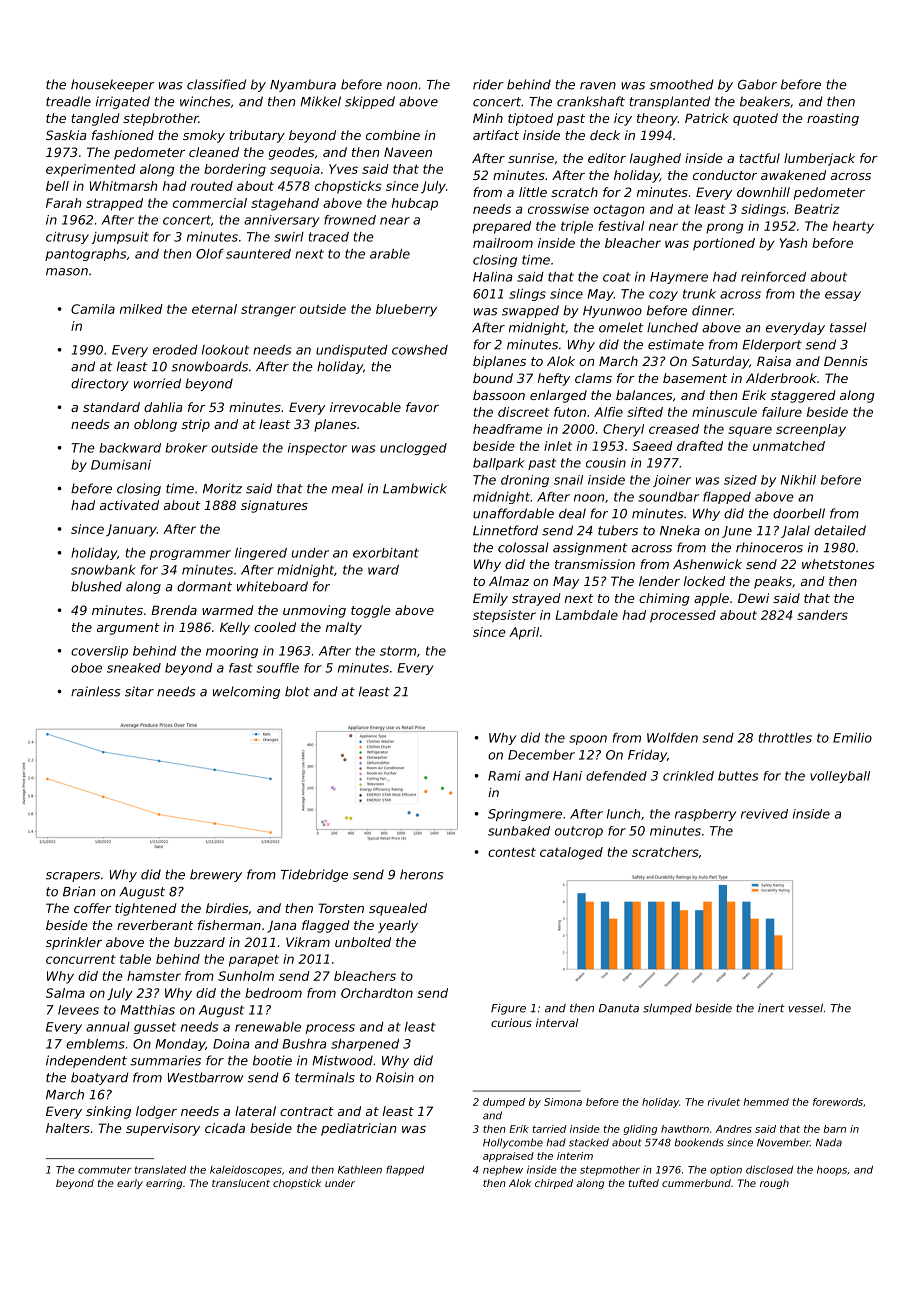 The image size is (924, 1308). I want to click on skipped, so click(370, 102).
